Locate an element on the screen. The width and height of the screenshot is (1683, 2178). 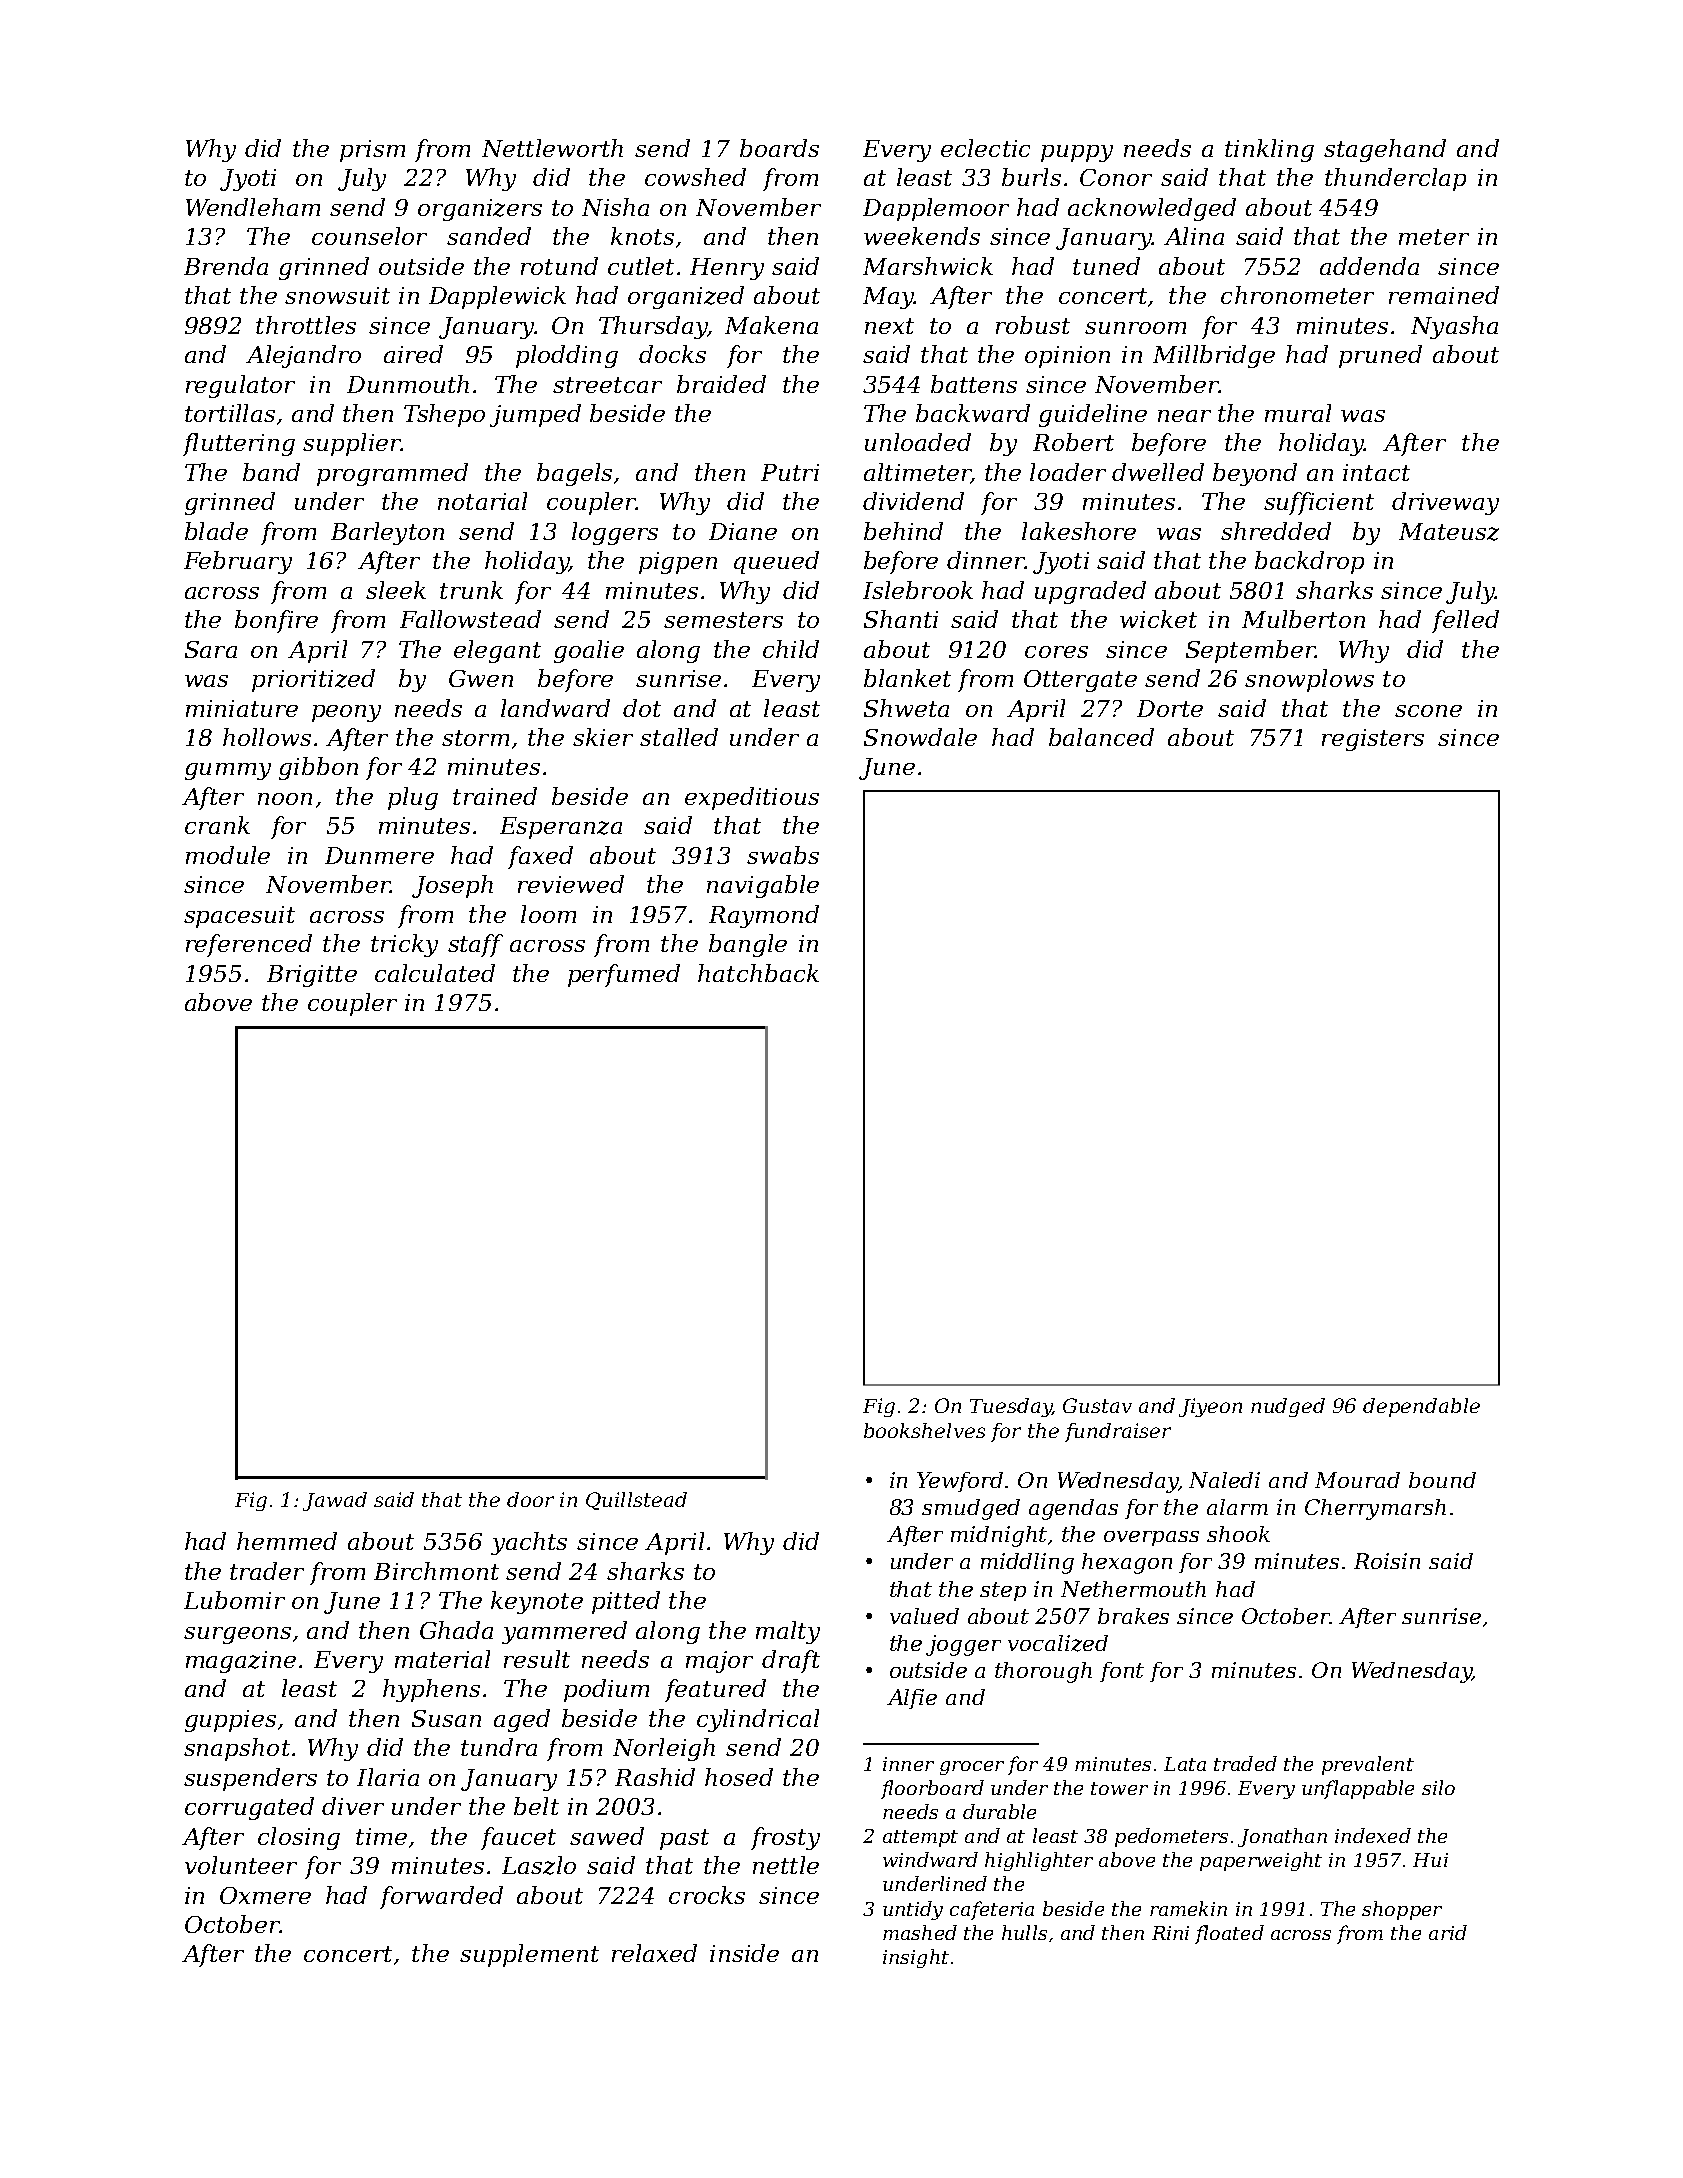
prism is located at coordinates (372, 151).
